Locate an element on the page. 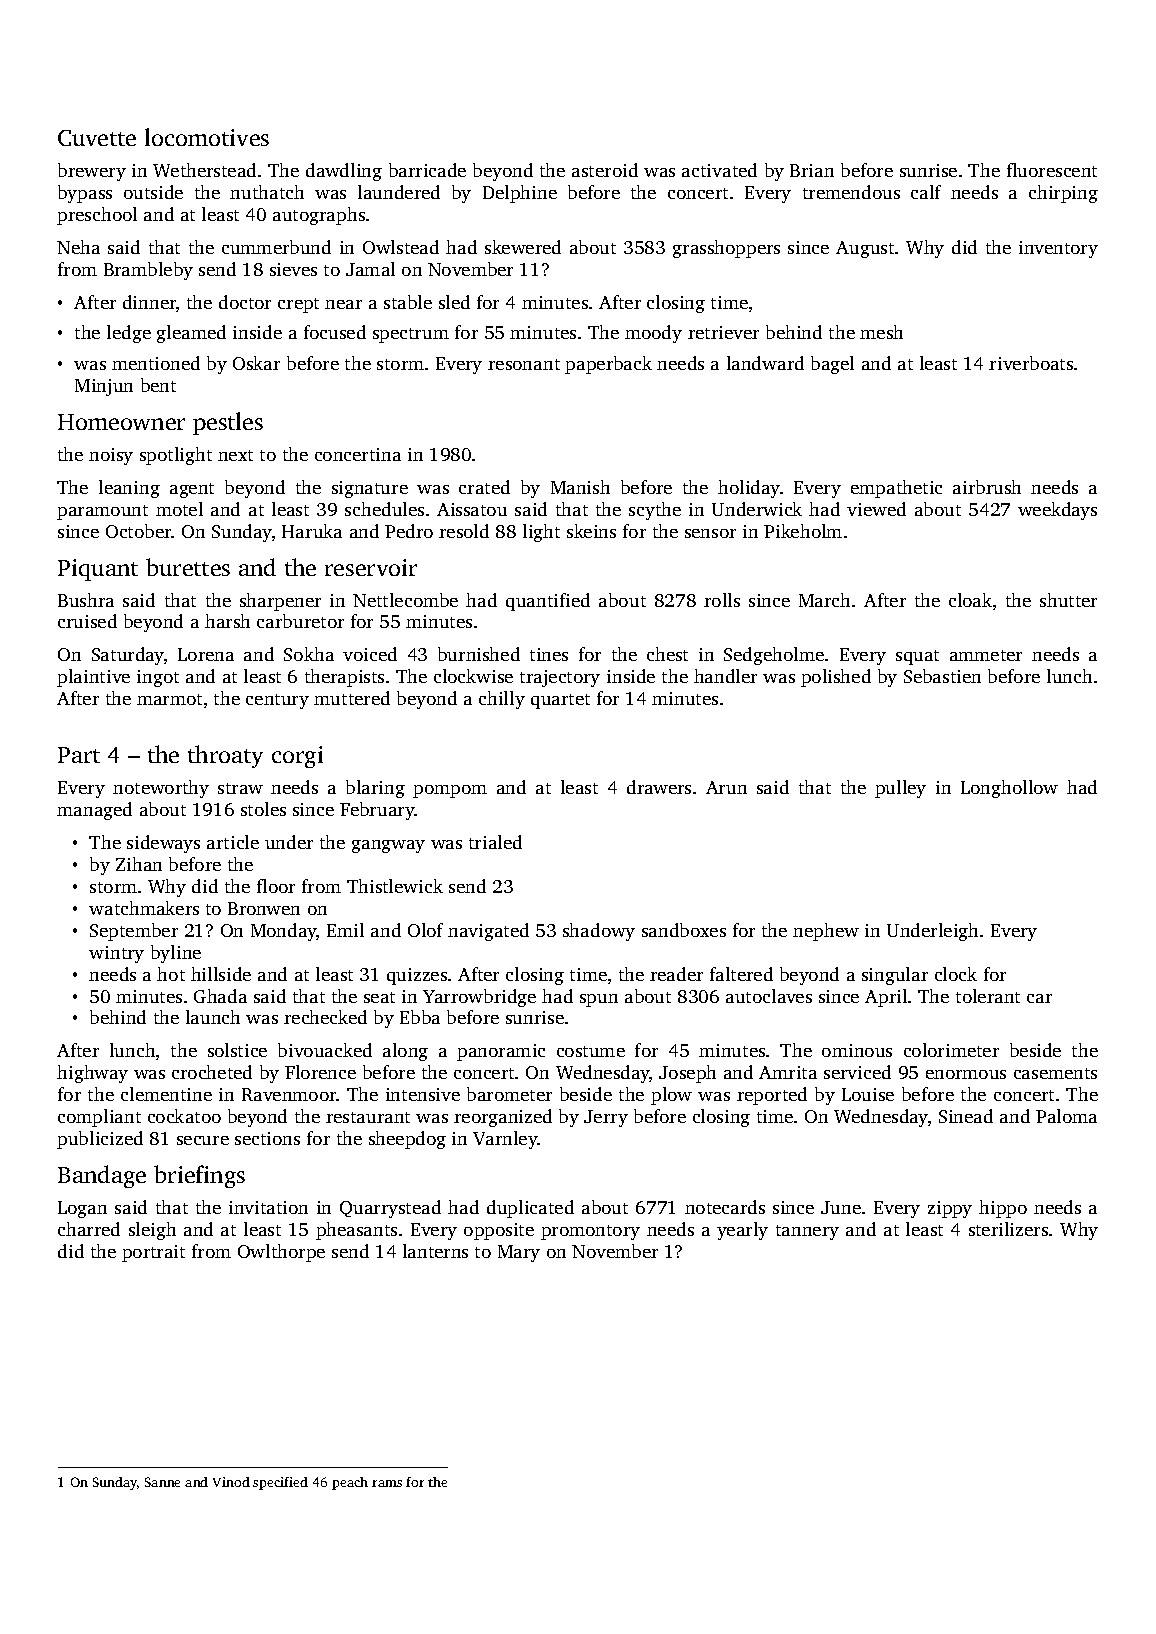 This document has width=1156, height=1634. burnished is located at coordinates (479, 654).
